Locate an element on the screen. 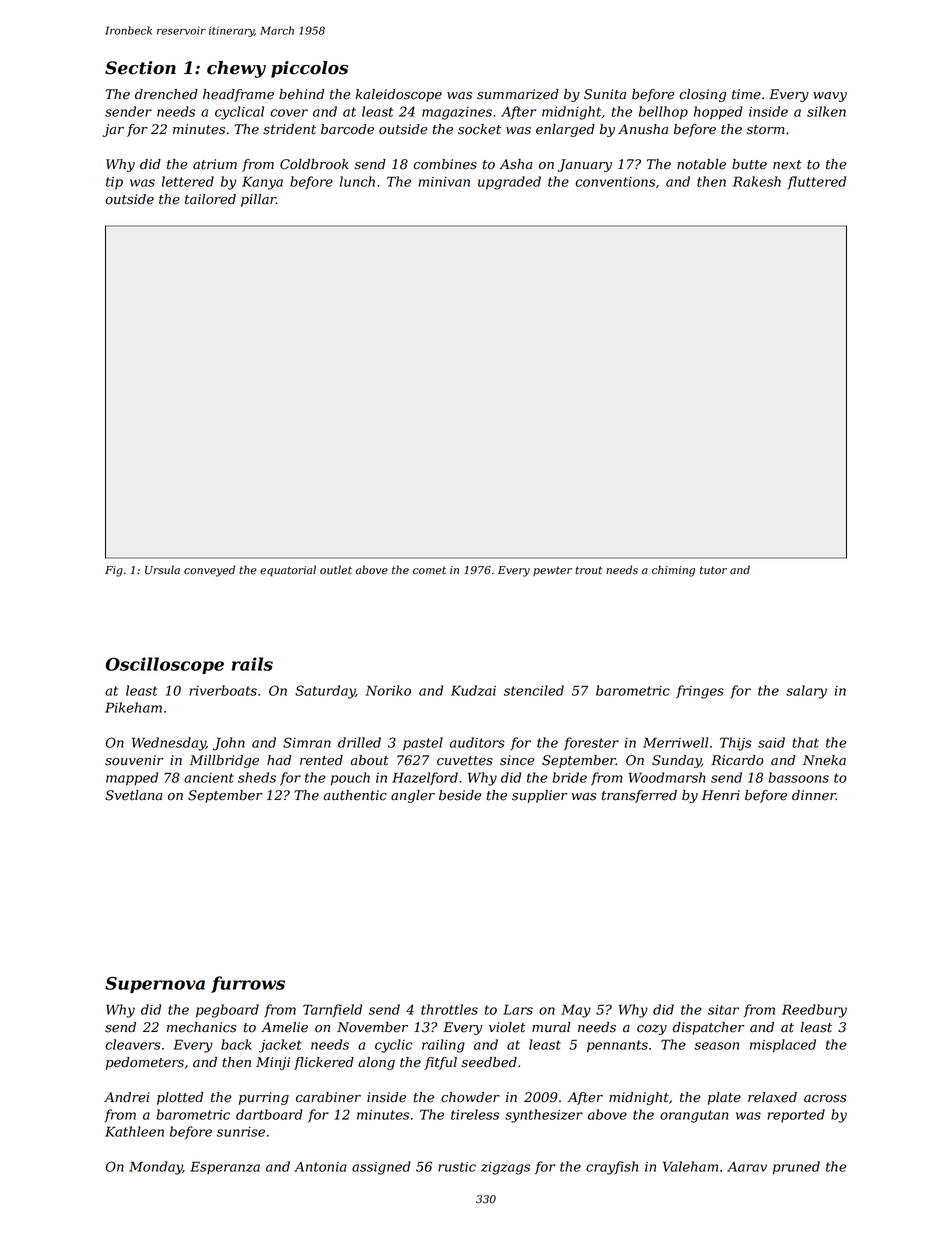 Image resolution: width=952 pixels, height=1233 pixels. Ursula is located at coordinates (162, 570).
